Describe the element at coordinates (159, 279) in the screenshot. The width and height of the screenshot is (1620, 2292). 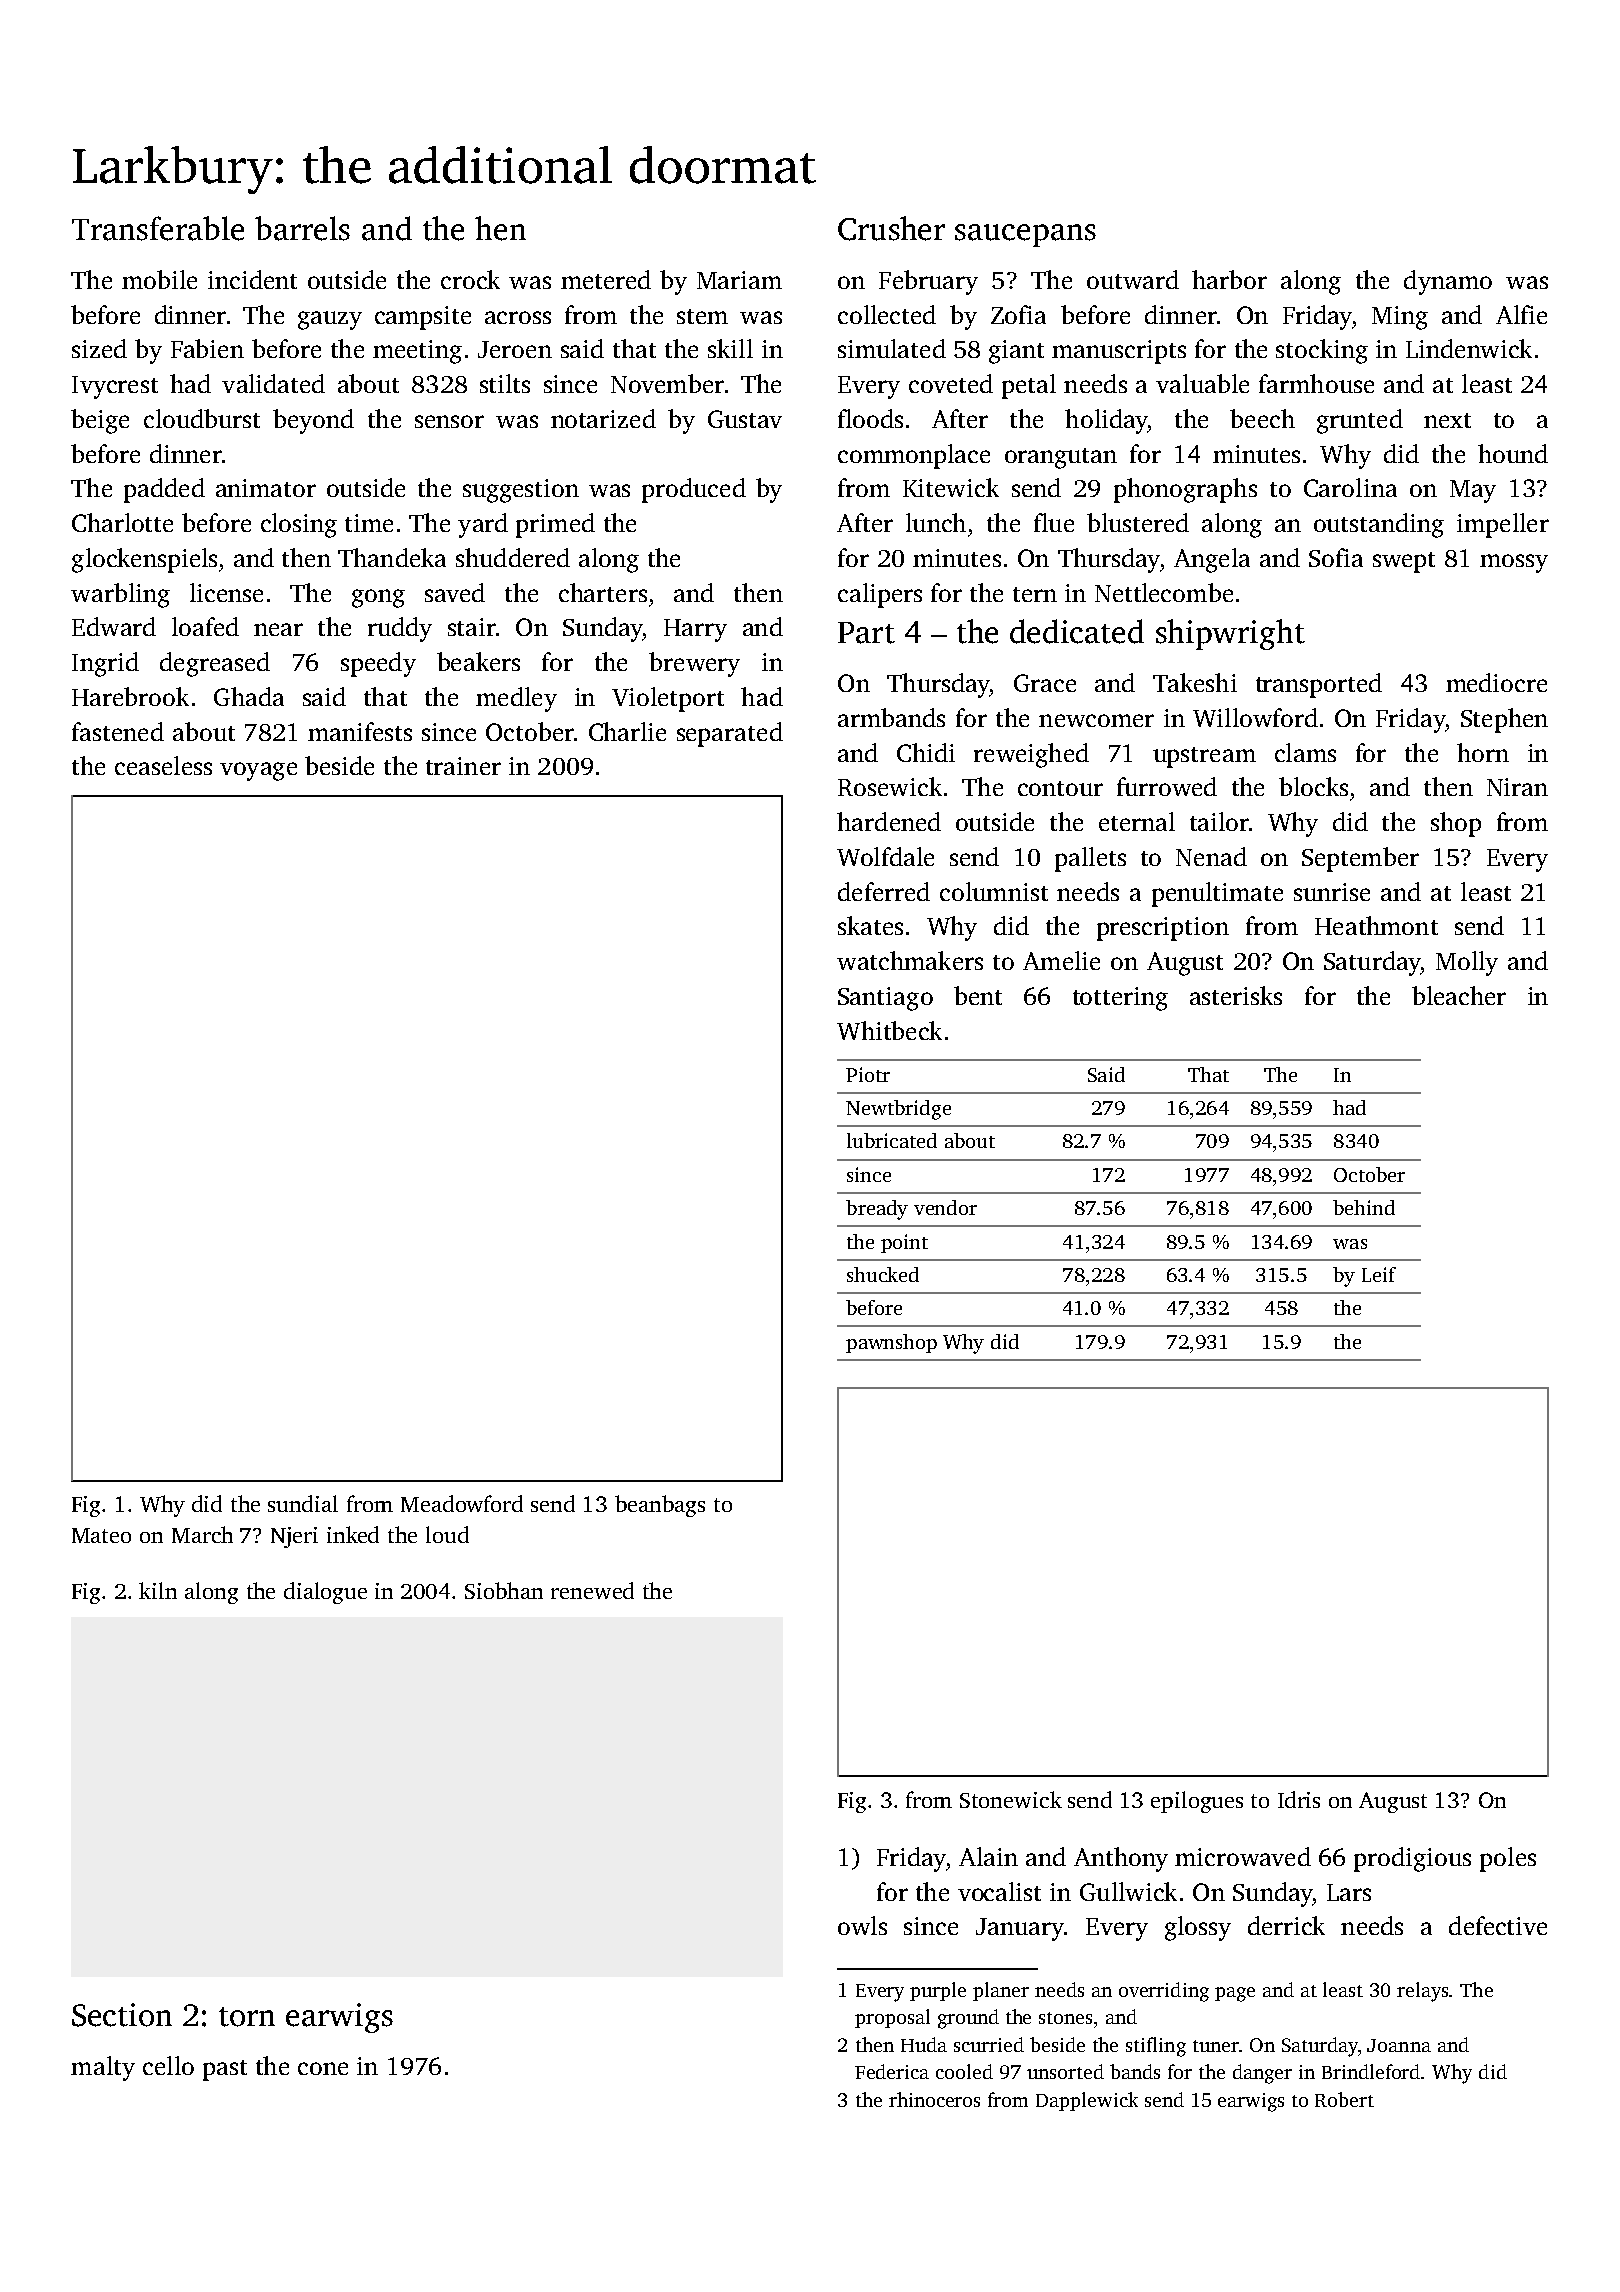
I see `mobile` at that location.
